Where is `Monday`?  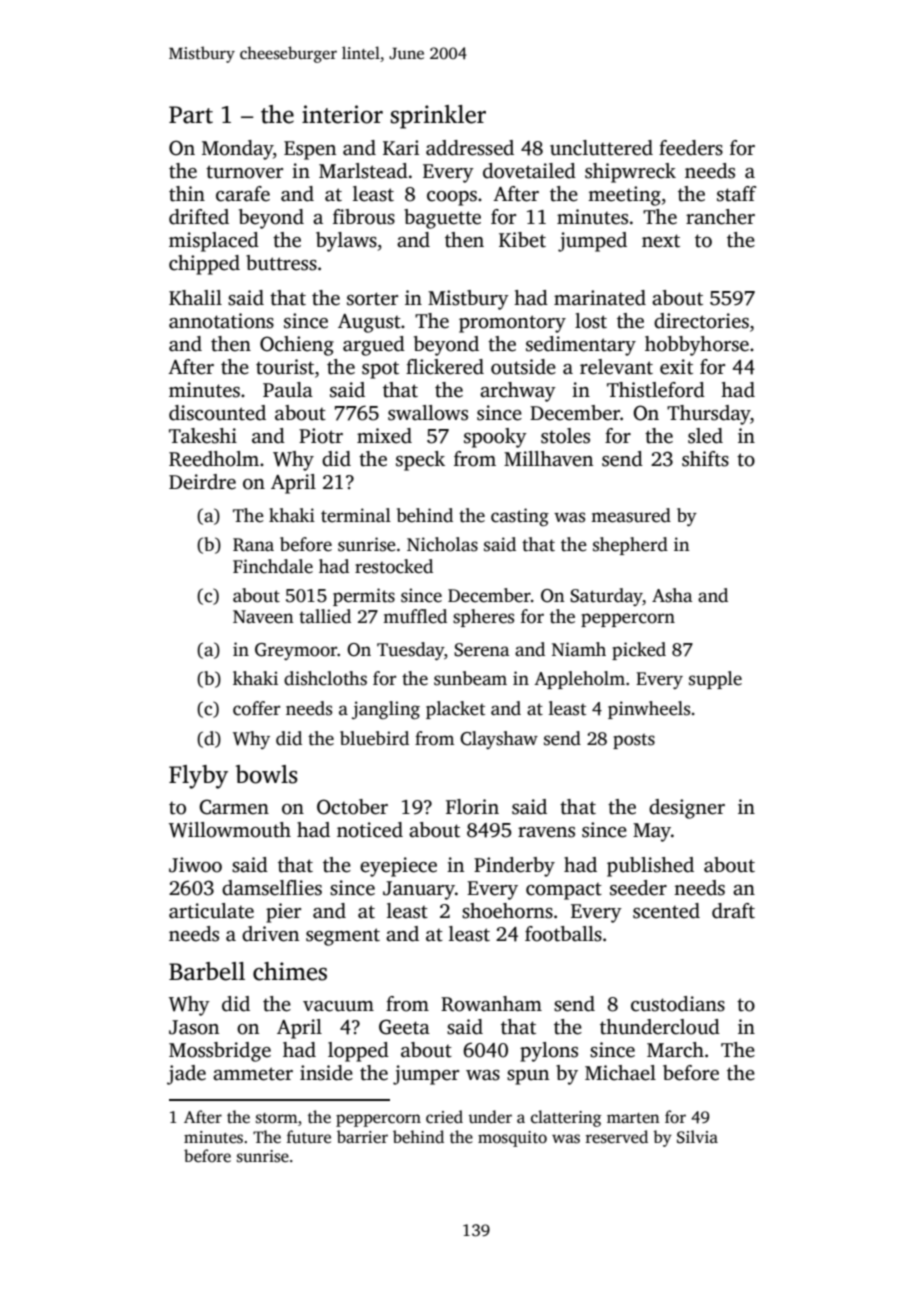 Monday is located at coordinates (237, 150).
